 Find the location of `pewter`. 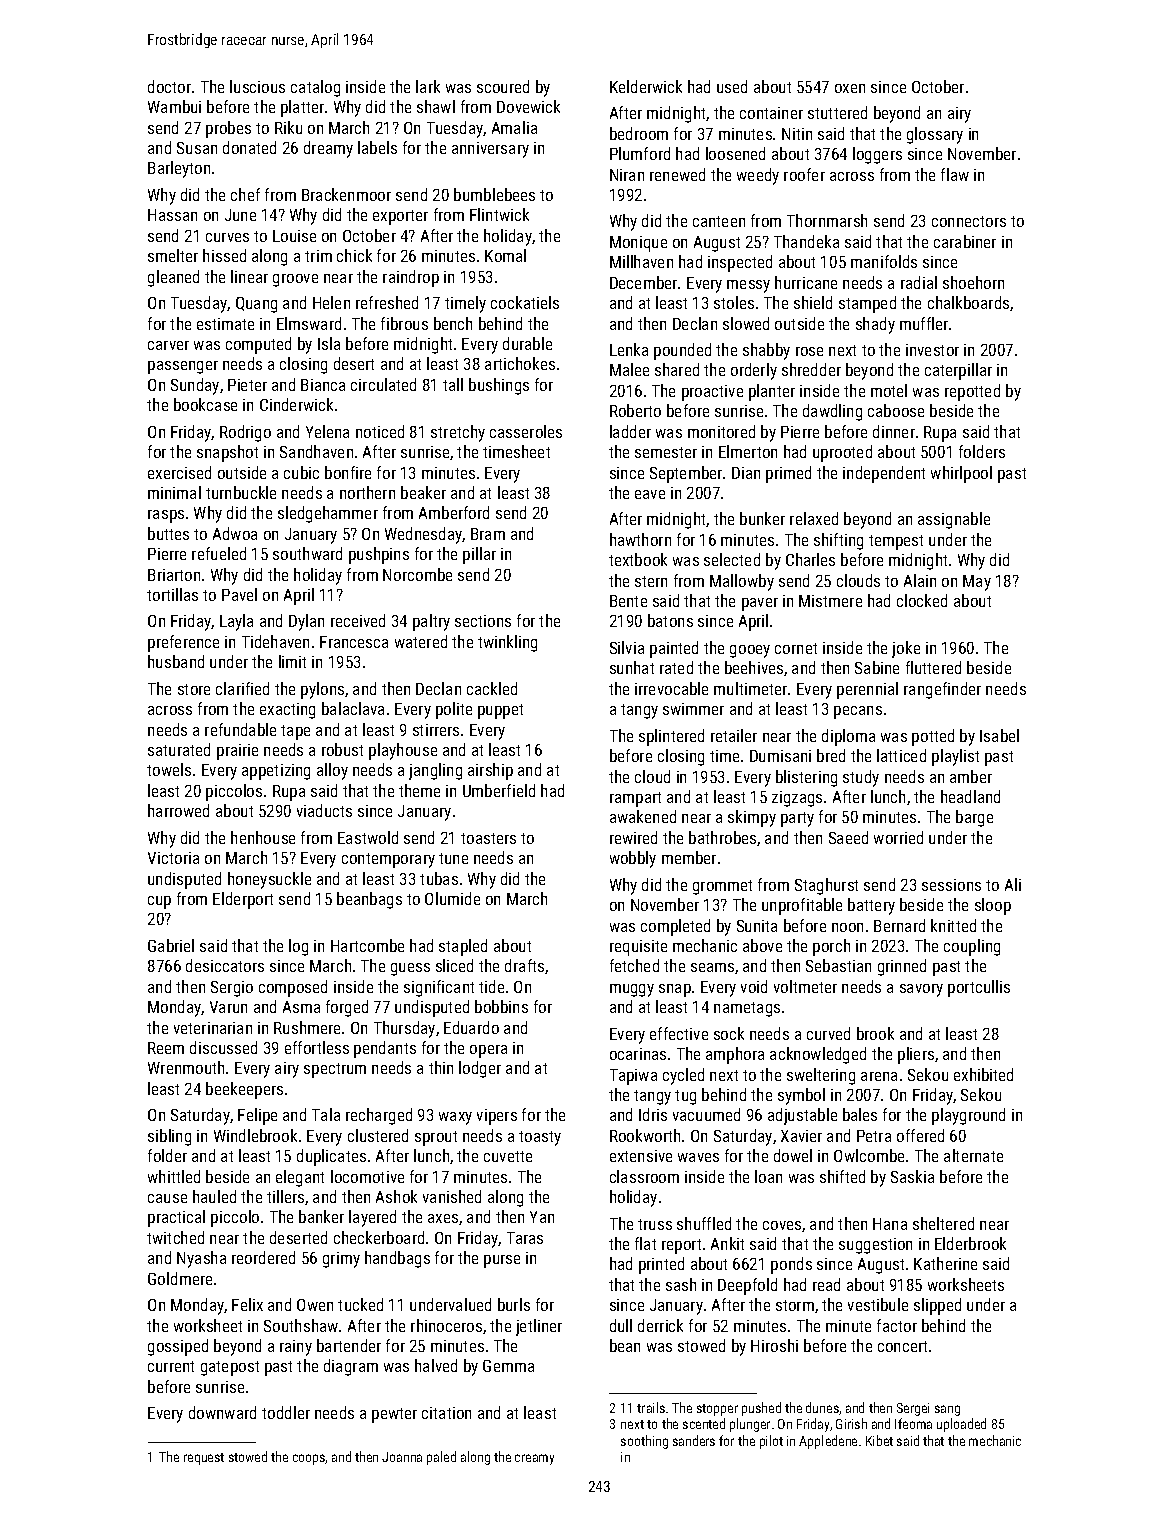

pewter is located at coordinates (394, 1415).
